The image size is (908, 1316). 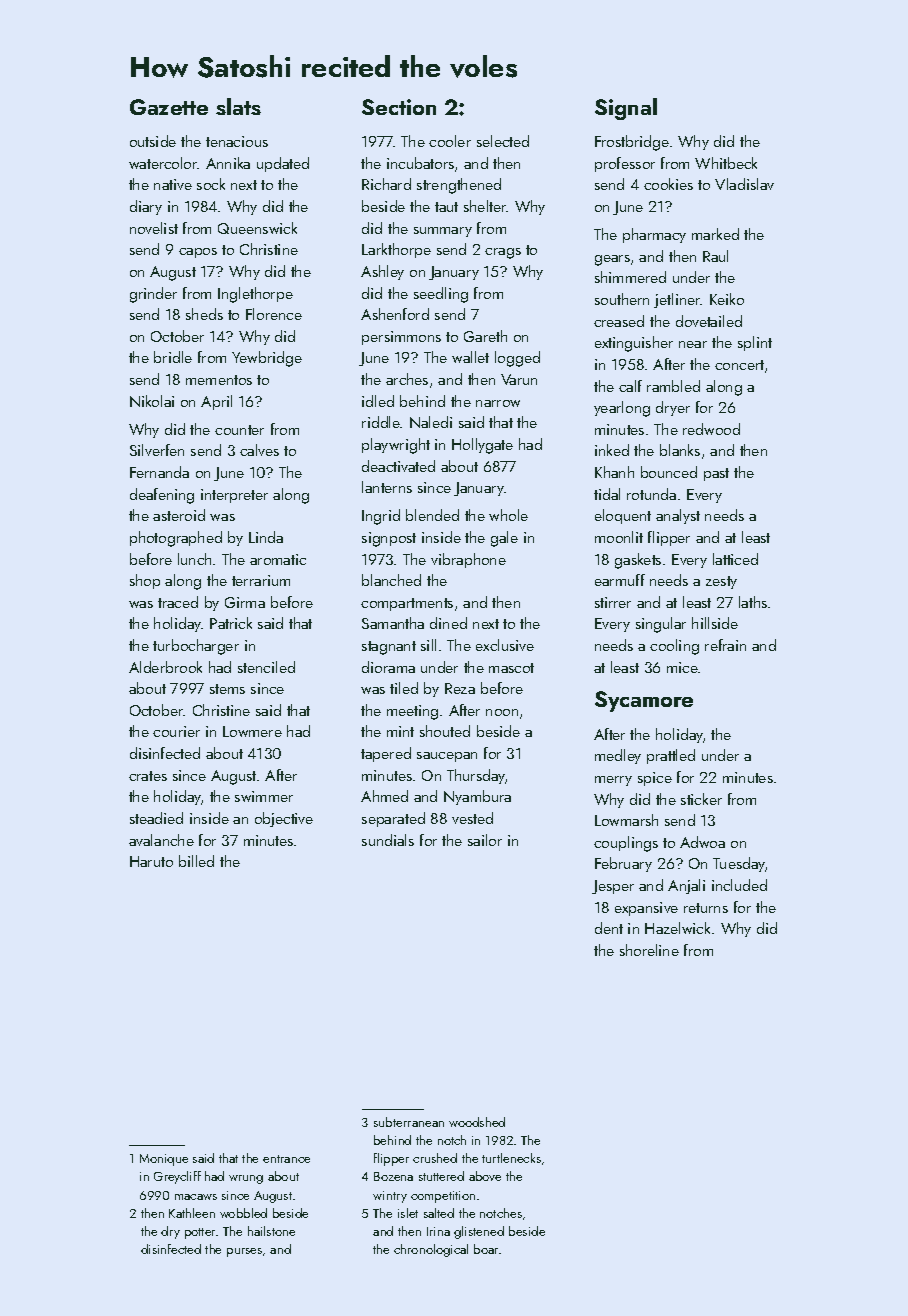 What do you see at coordinates (266, 667) in the screenshot?
I see `stenciled` at bounding box center [266, 667].
